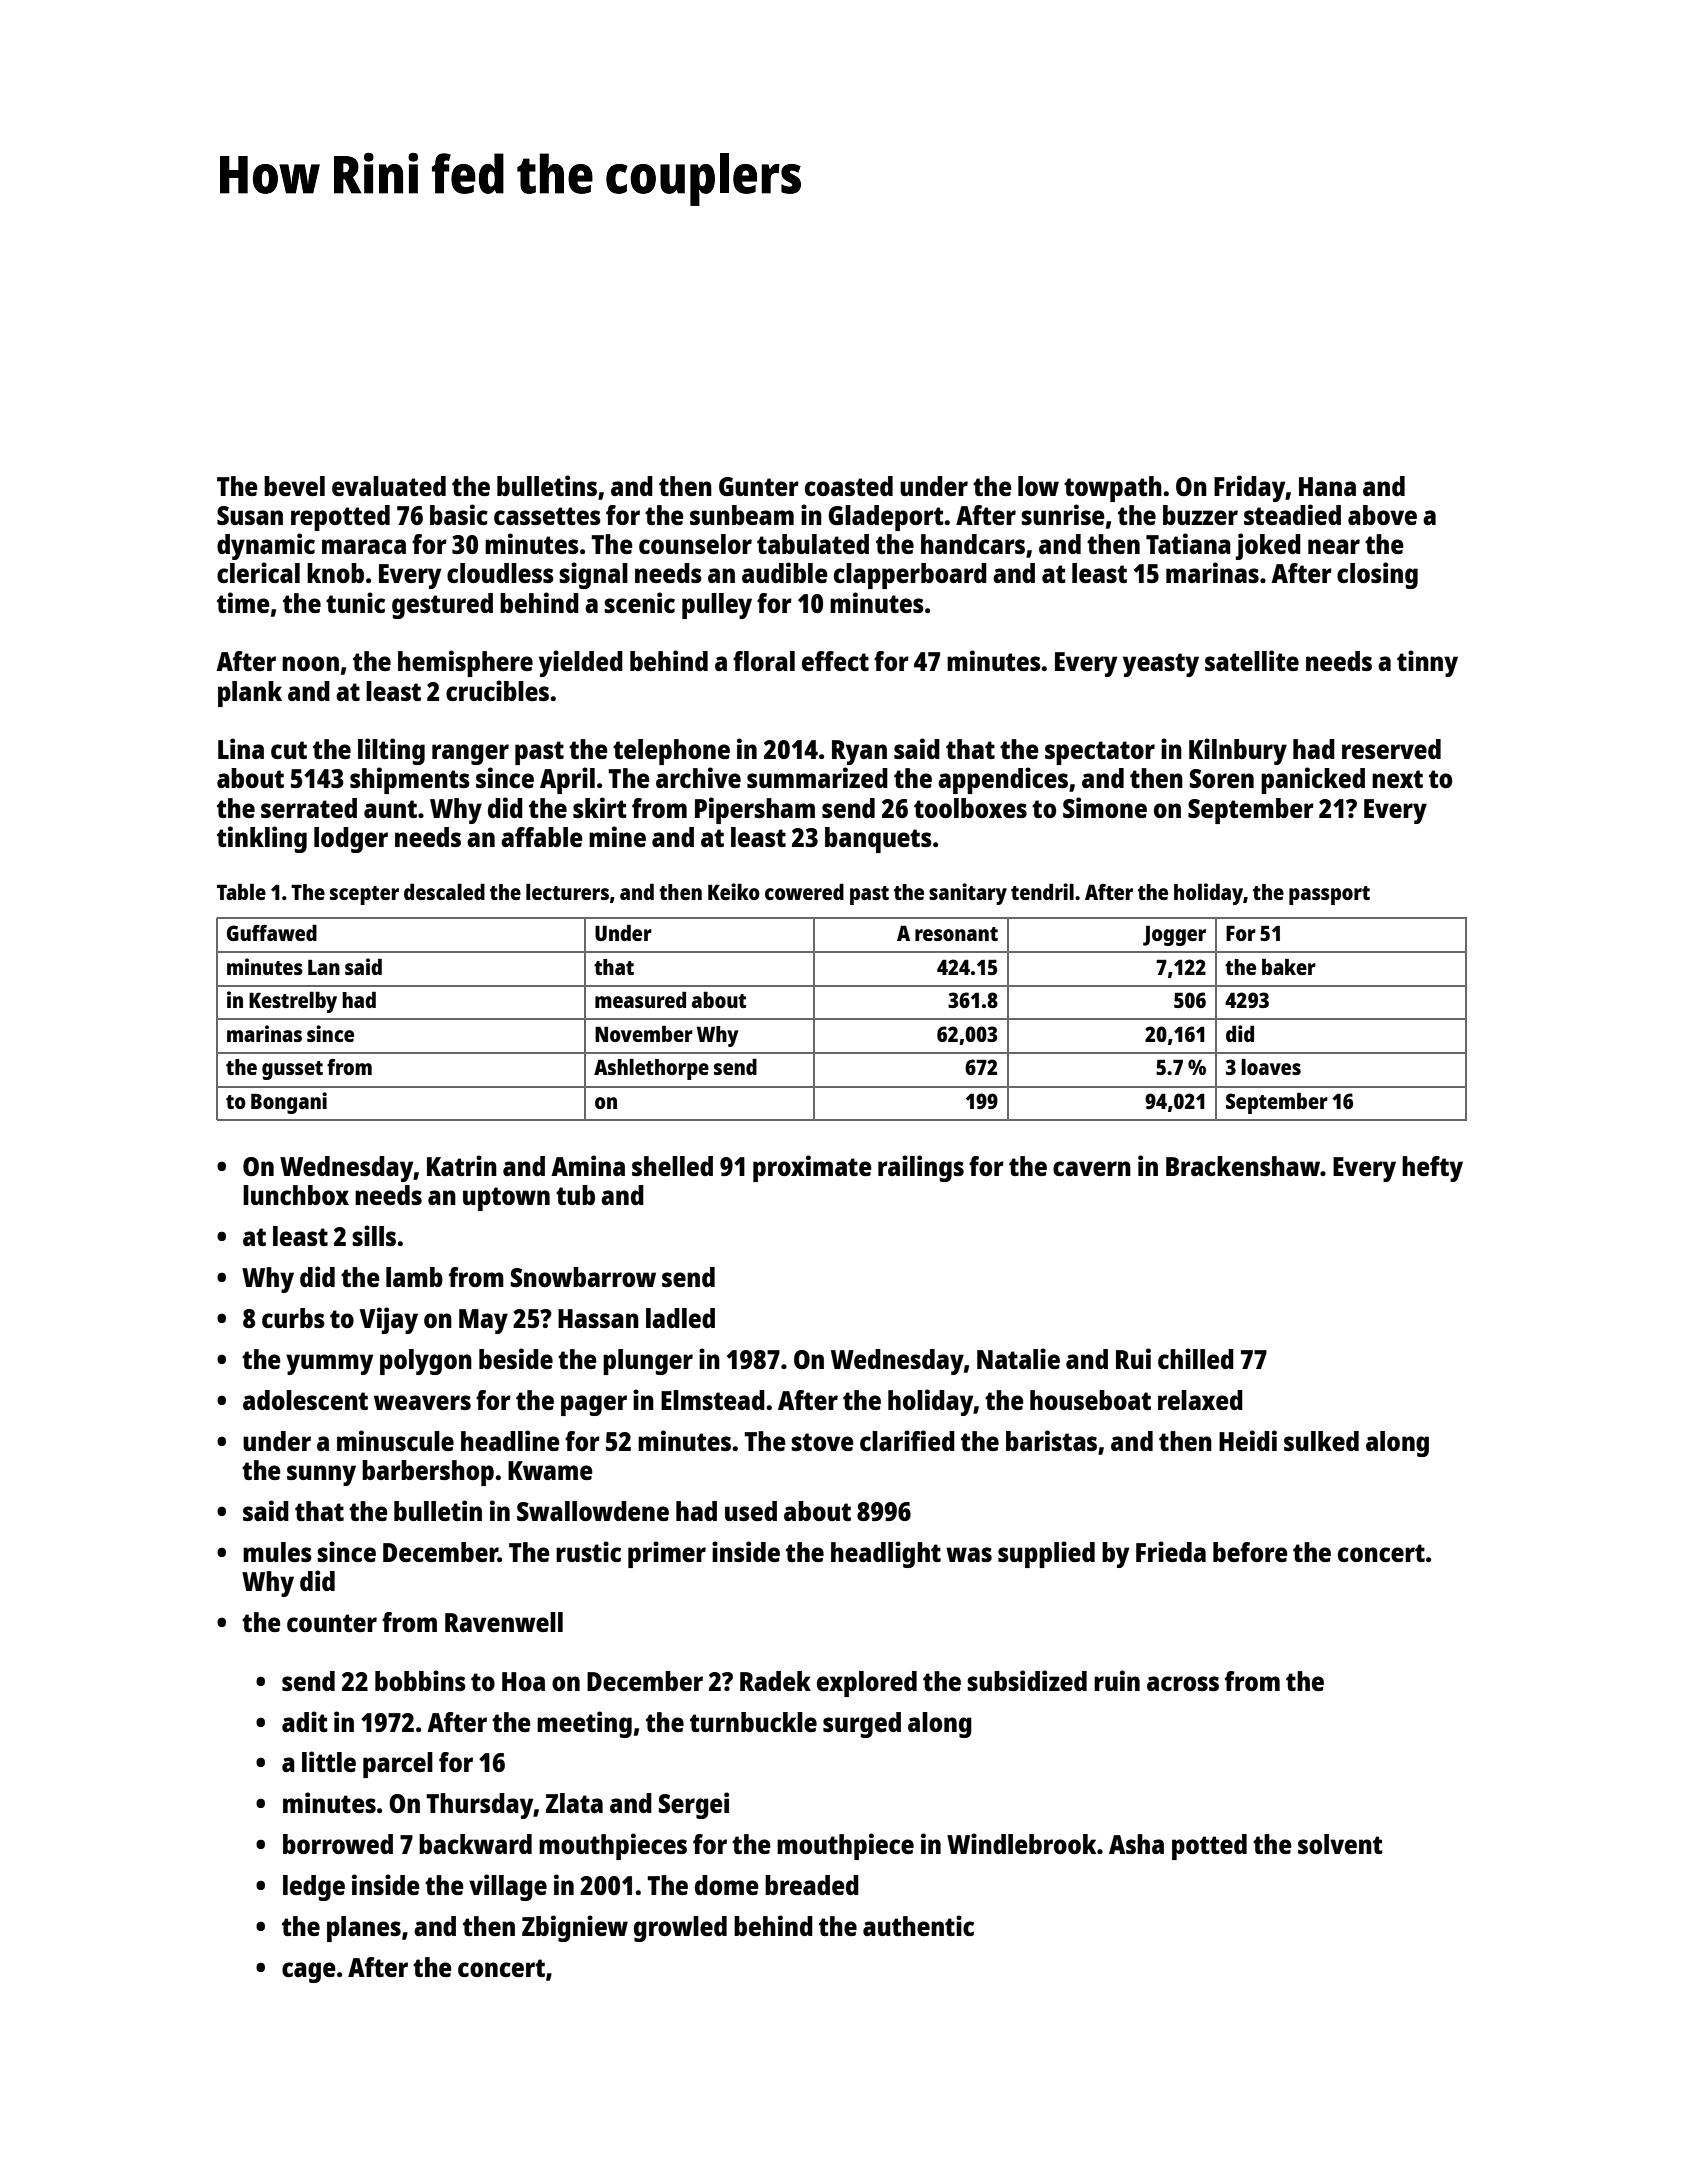 The image size is (1683, 2178). Describe the element at coordinates (878, 840) in the screenshot. I see `banquets` at that location.
